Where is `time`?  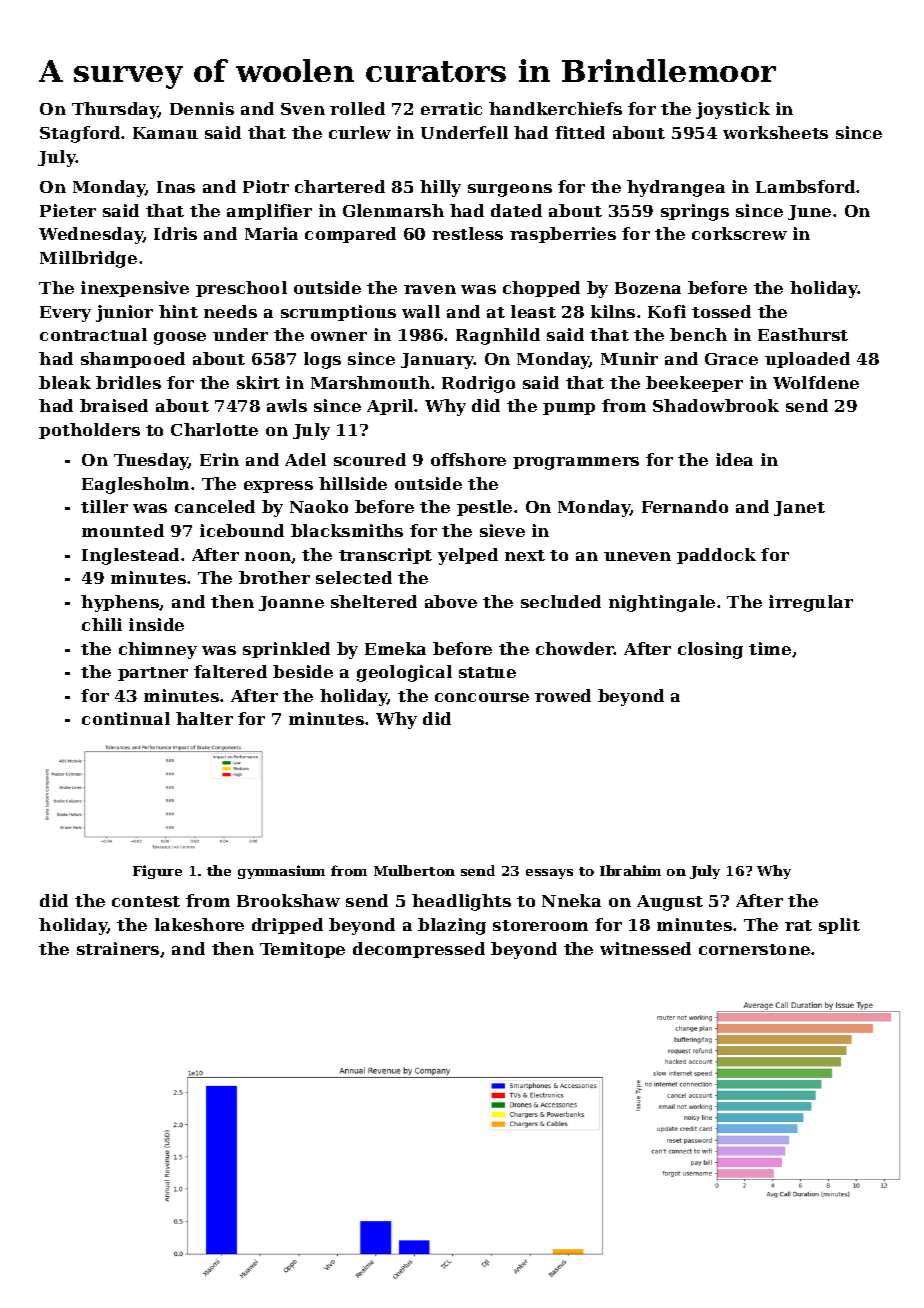
time is located at coordinates (770, 648).
